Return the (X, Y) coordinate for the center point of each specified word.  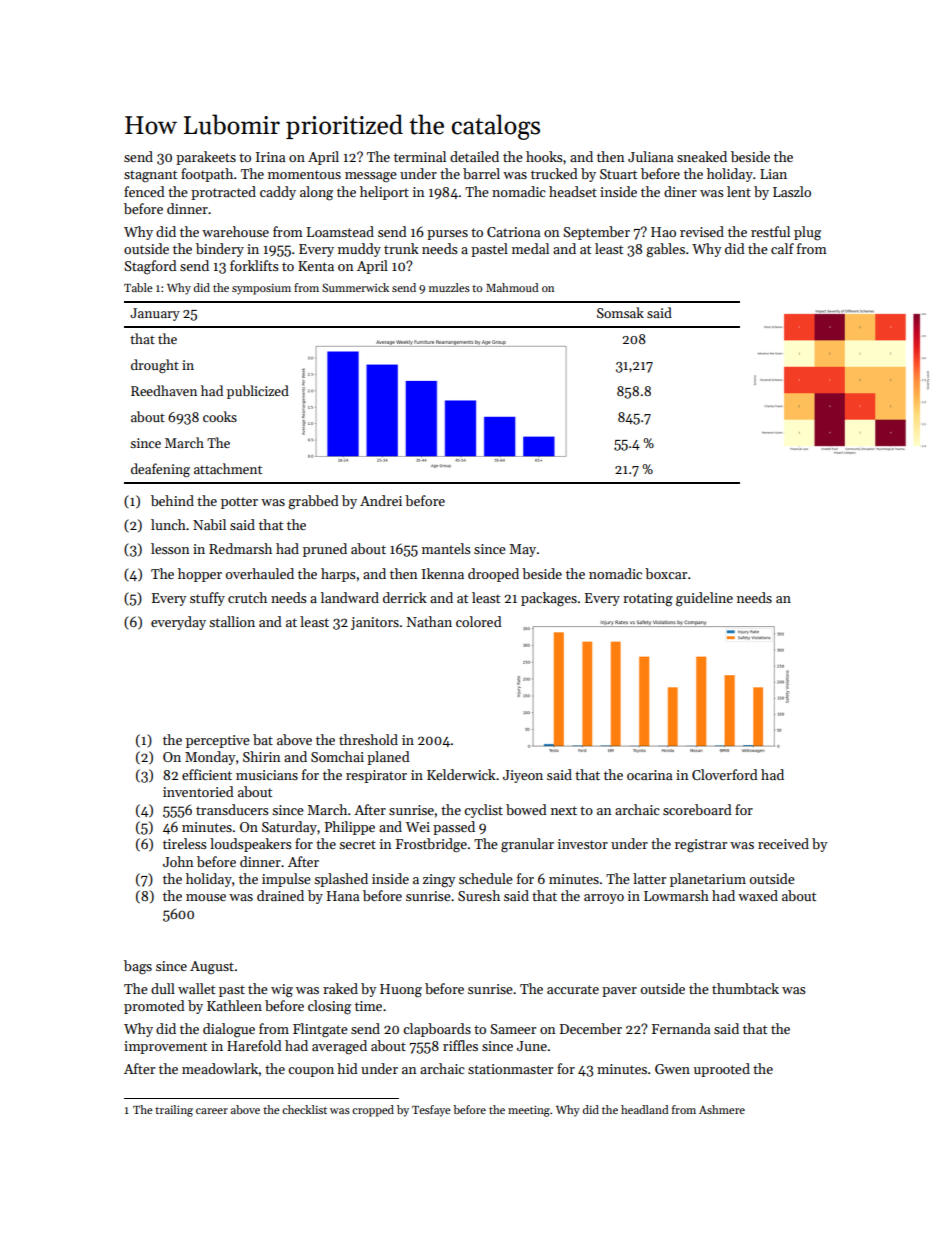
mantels (446, 548)
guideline (704, 599)
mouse (206, 897)
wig (282, 991)
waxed (758, 895)
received (783, 843)
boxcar (666, 573)
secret (357, 844)
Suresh (479, 895)
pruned (325, 550)
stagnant (150, 176)
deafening (160, 470)
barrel (481, 173)
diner (680, 191)
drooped (493, 575)
